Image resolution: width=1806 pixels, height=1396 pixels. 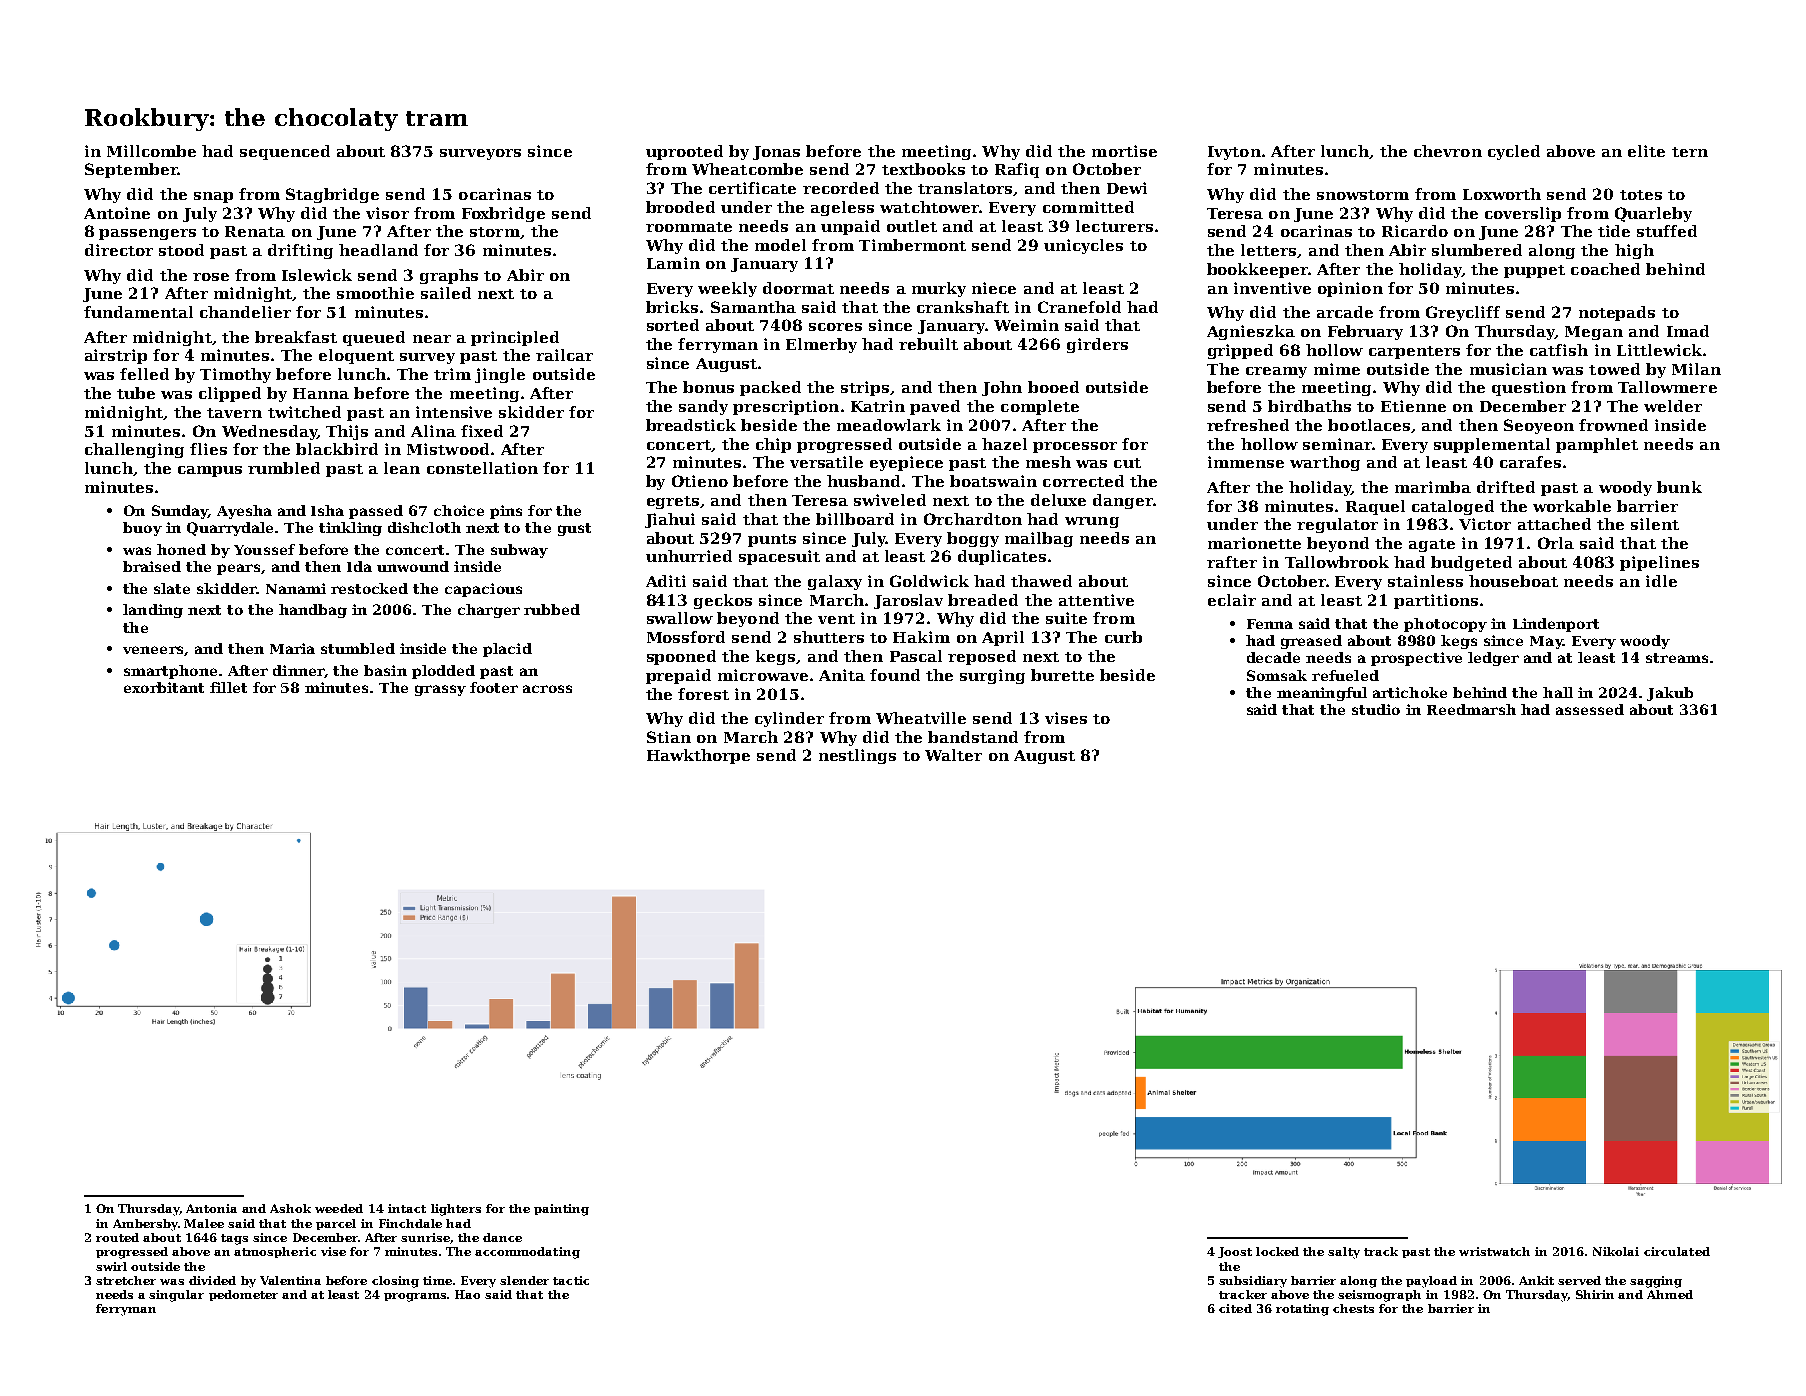 What do you see at coordinates (561, 1210) in the document?
I see `painting` at bounding box center [561, 1210].
